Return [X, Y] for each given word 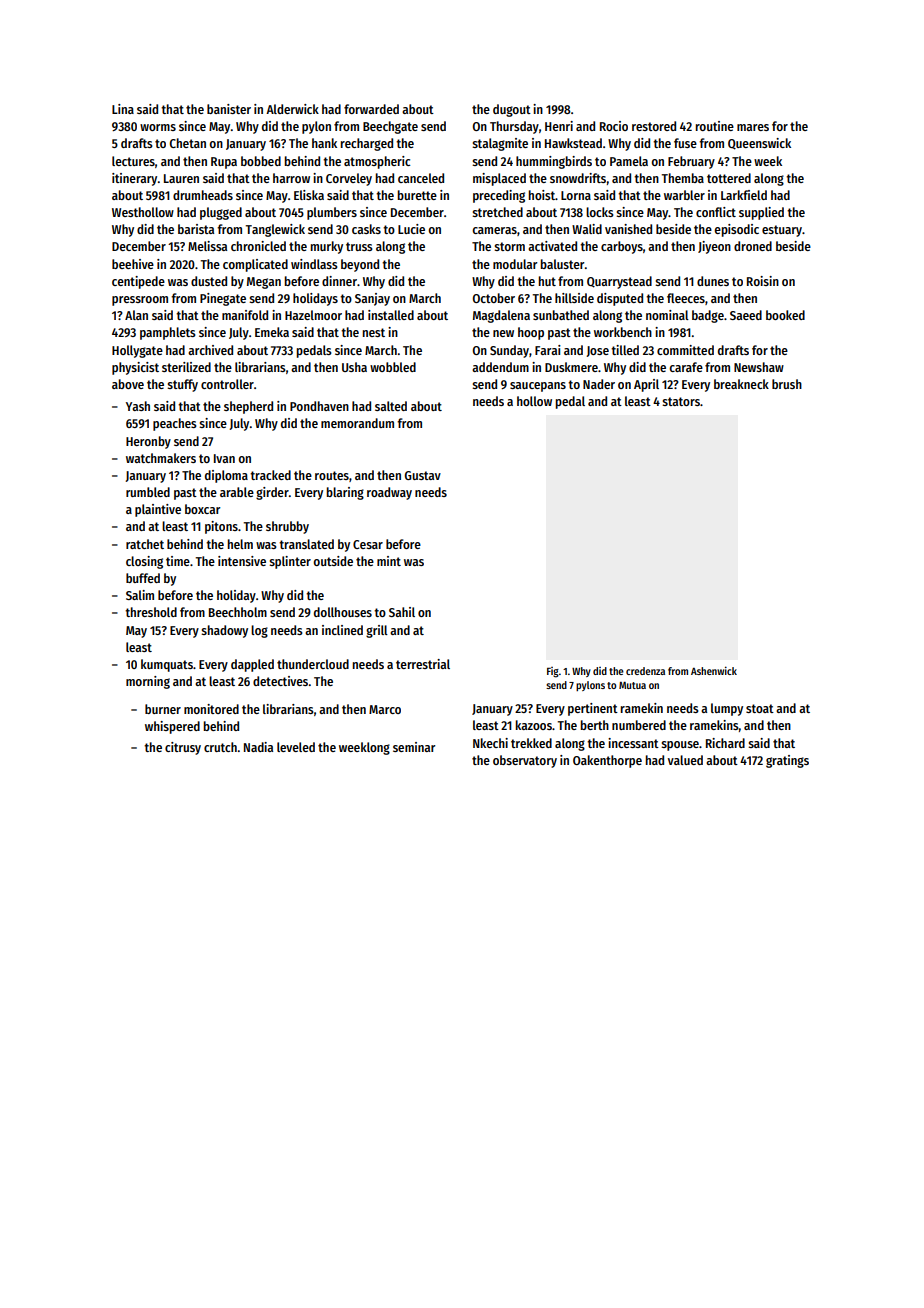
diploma [226, 476]
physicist [135, 368]
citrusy [183, 748]
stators [681, 401]
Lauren [181, 178]
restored [654, 126]
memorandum [357, 423]
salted [391, 406]
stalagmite [500, 144]
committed [685, 350]
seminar [414, 747]
